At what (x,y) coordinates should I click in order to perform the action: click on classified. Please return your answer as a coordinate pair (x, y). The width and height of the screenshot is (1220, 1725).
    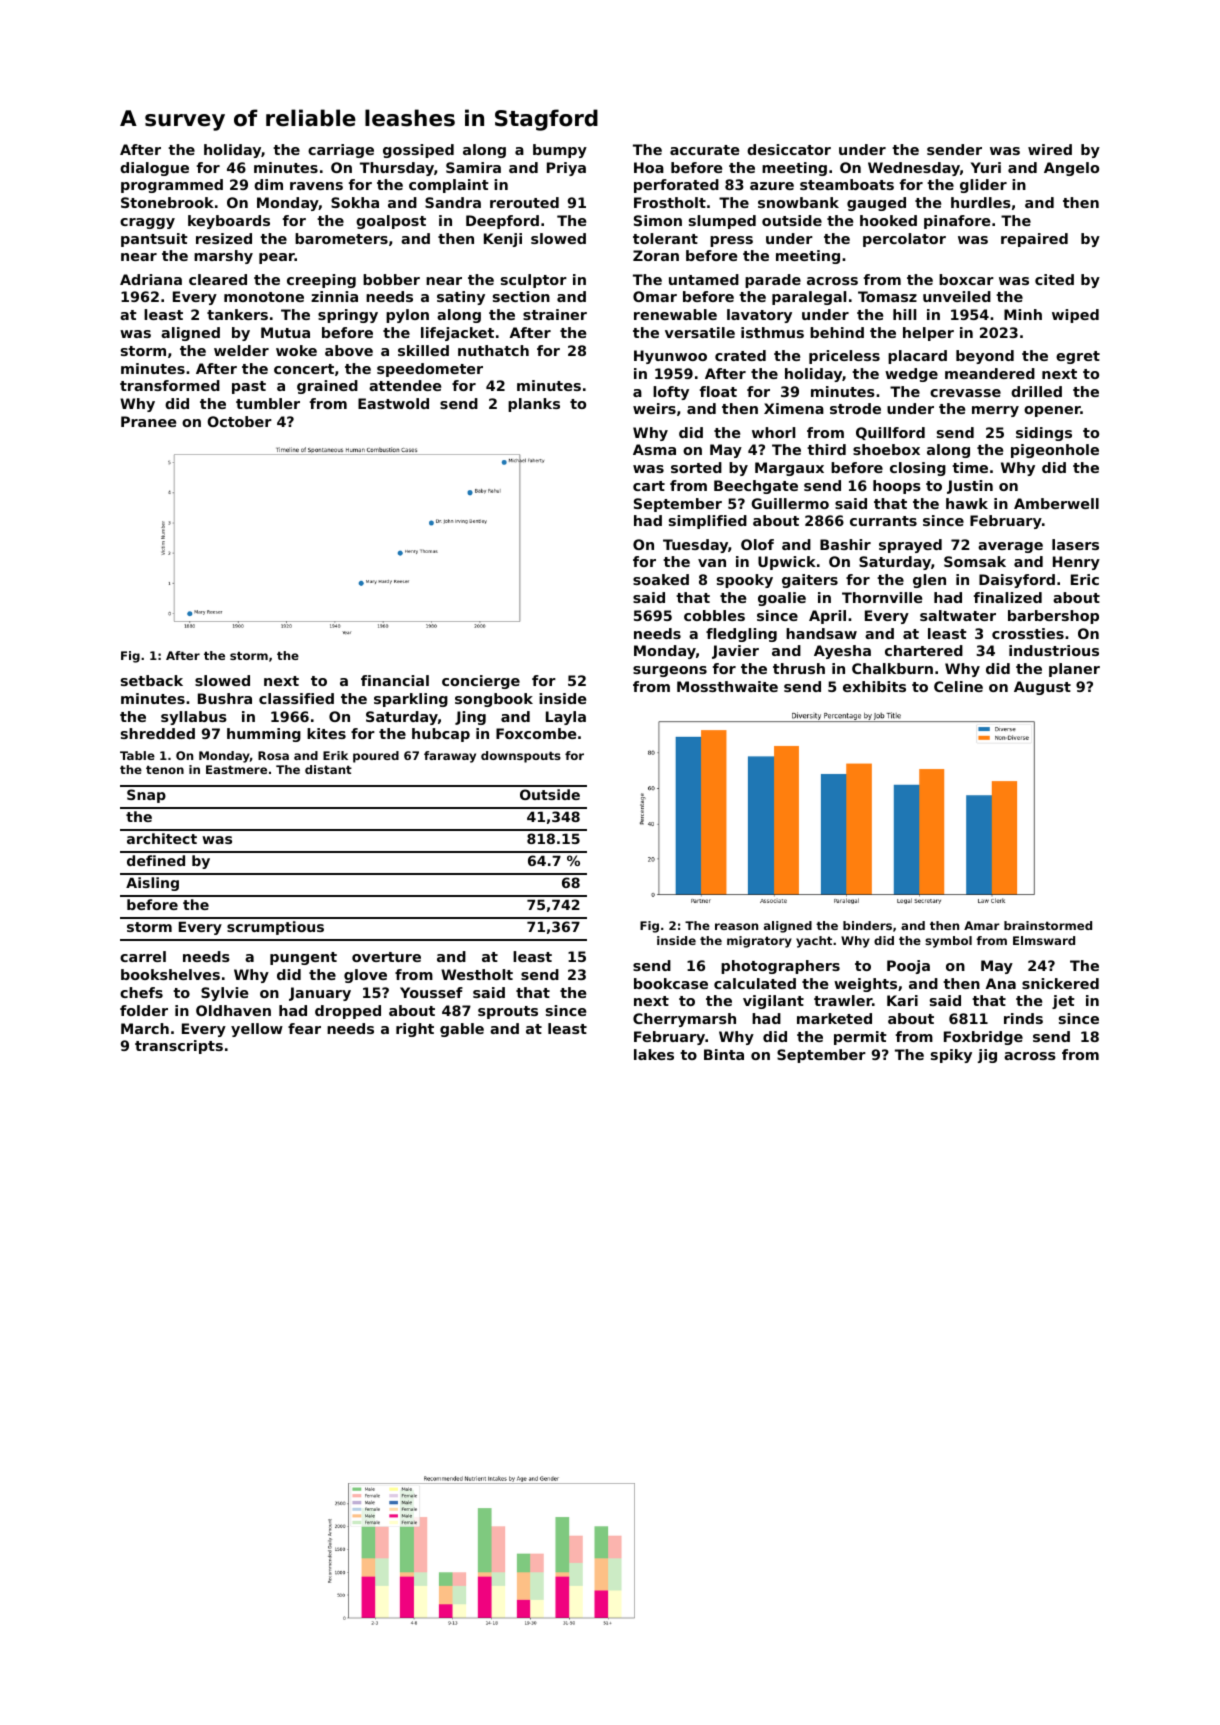
    Looking at the image, I should click on (296, 698).
